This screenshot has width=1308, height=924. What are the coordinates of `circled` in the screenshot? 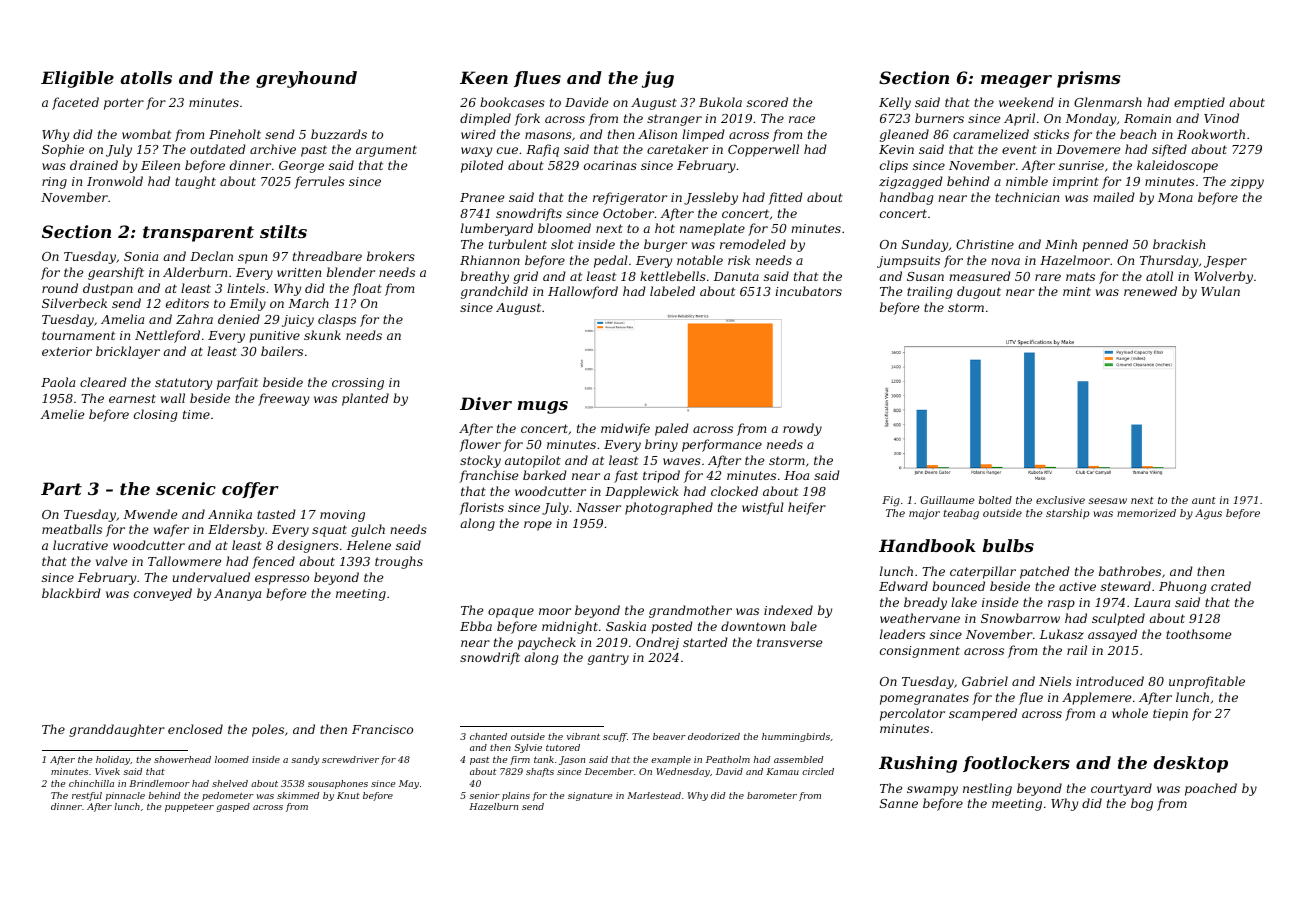 It's located at (818, 771).
